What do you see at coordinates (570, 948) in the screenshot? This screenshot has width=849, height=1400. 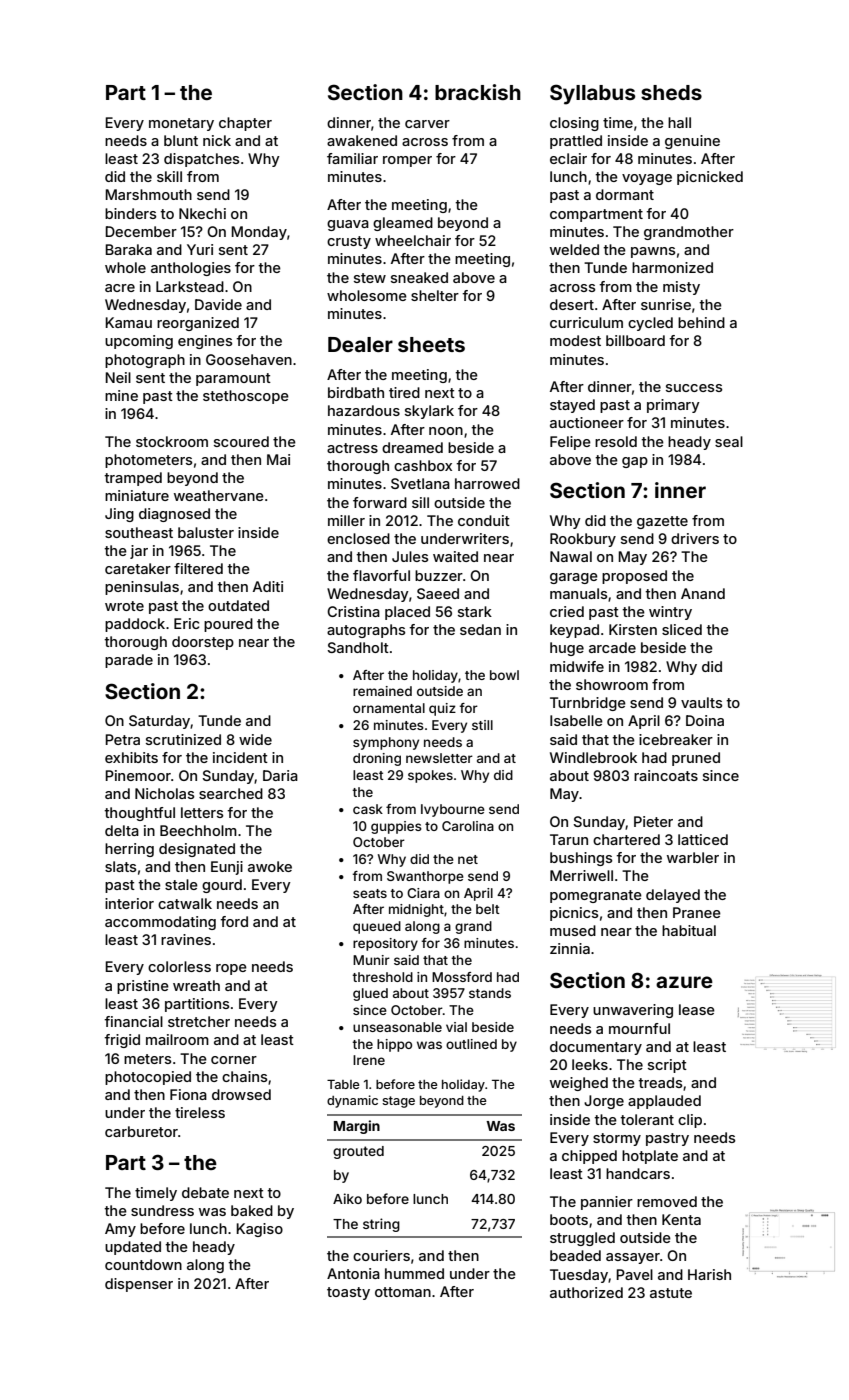 I see `zinnia` at bounding box center [570, 948].
